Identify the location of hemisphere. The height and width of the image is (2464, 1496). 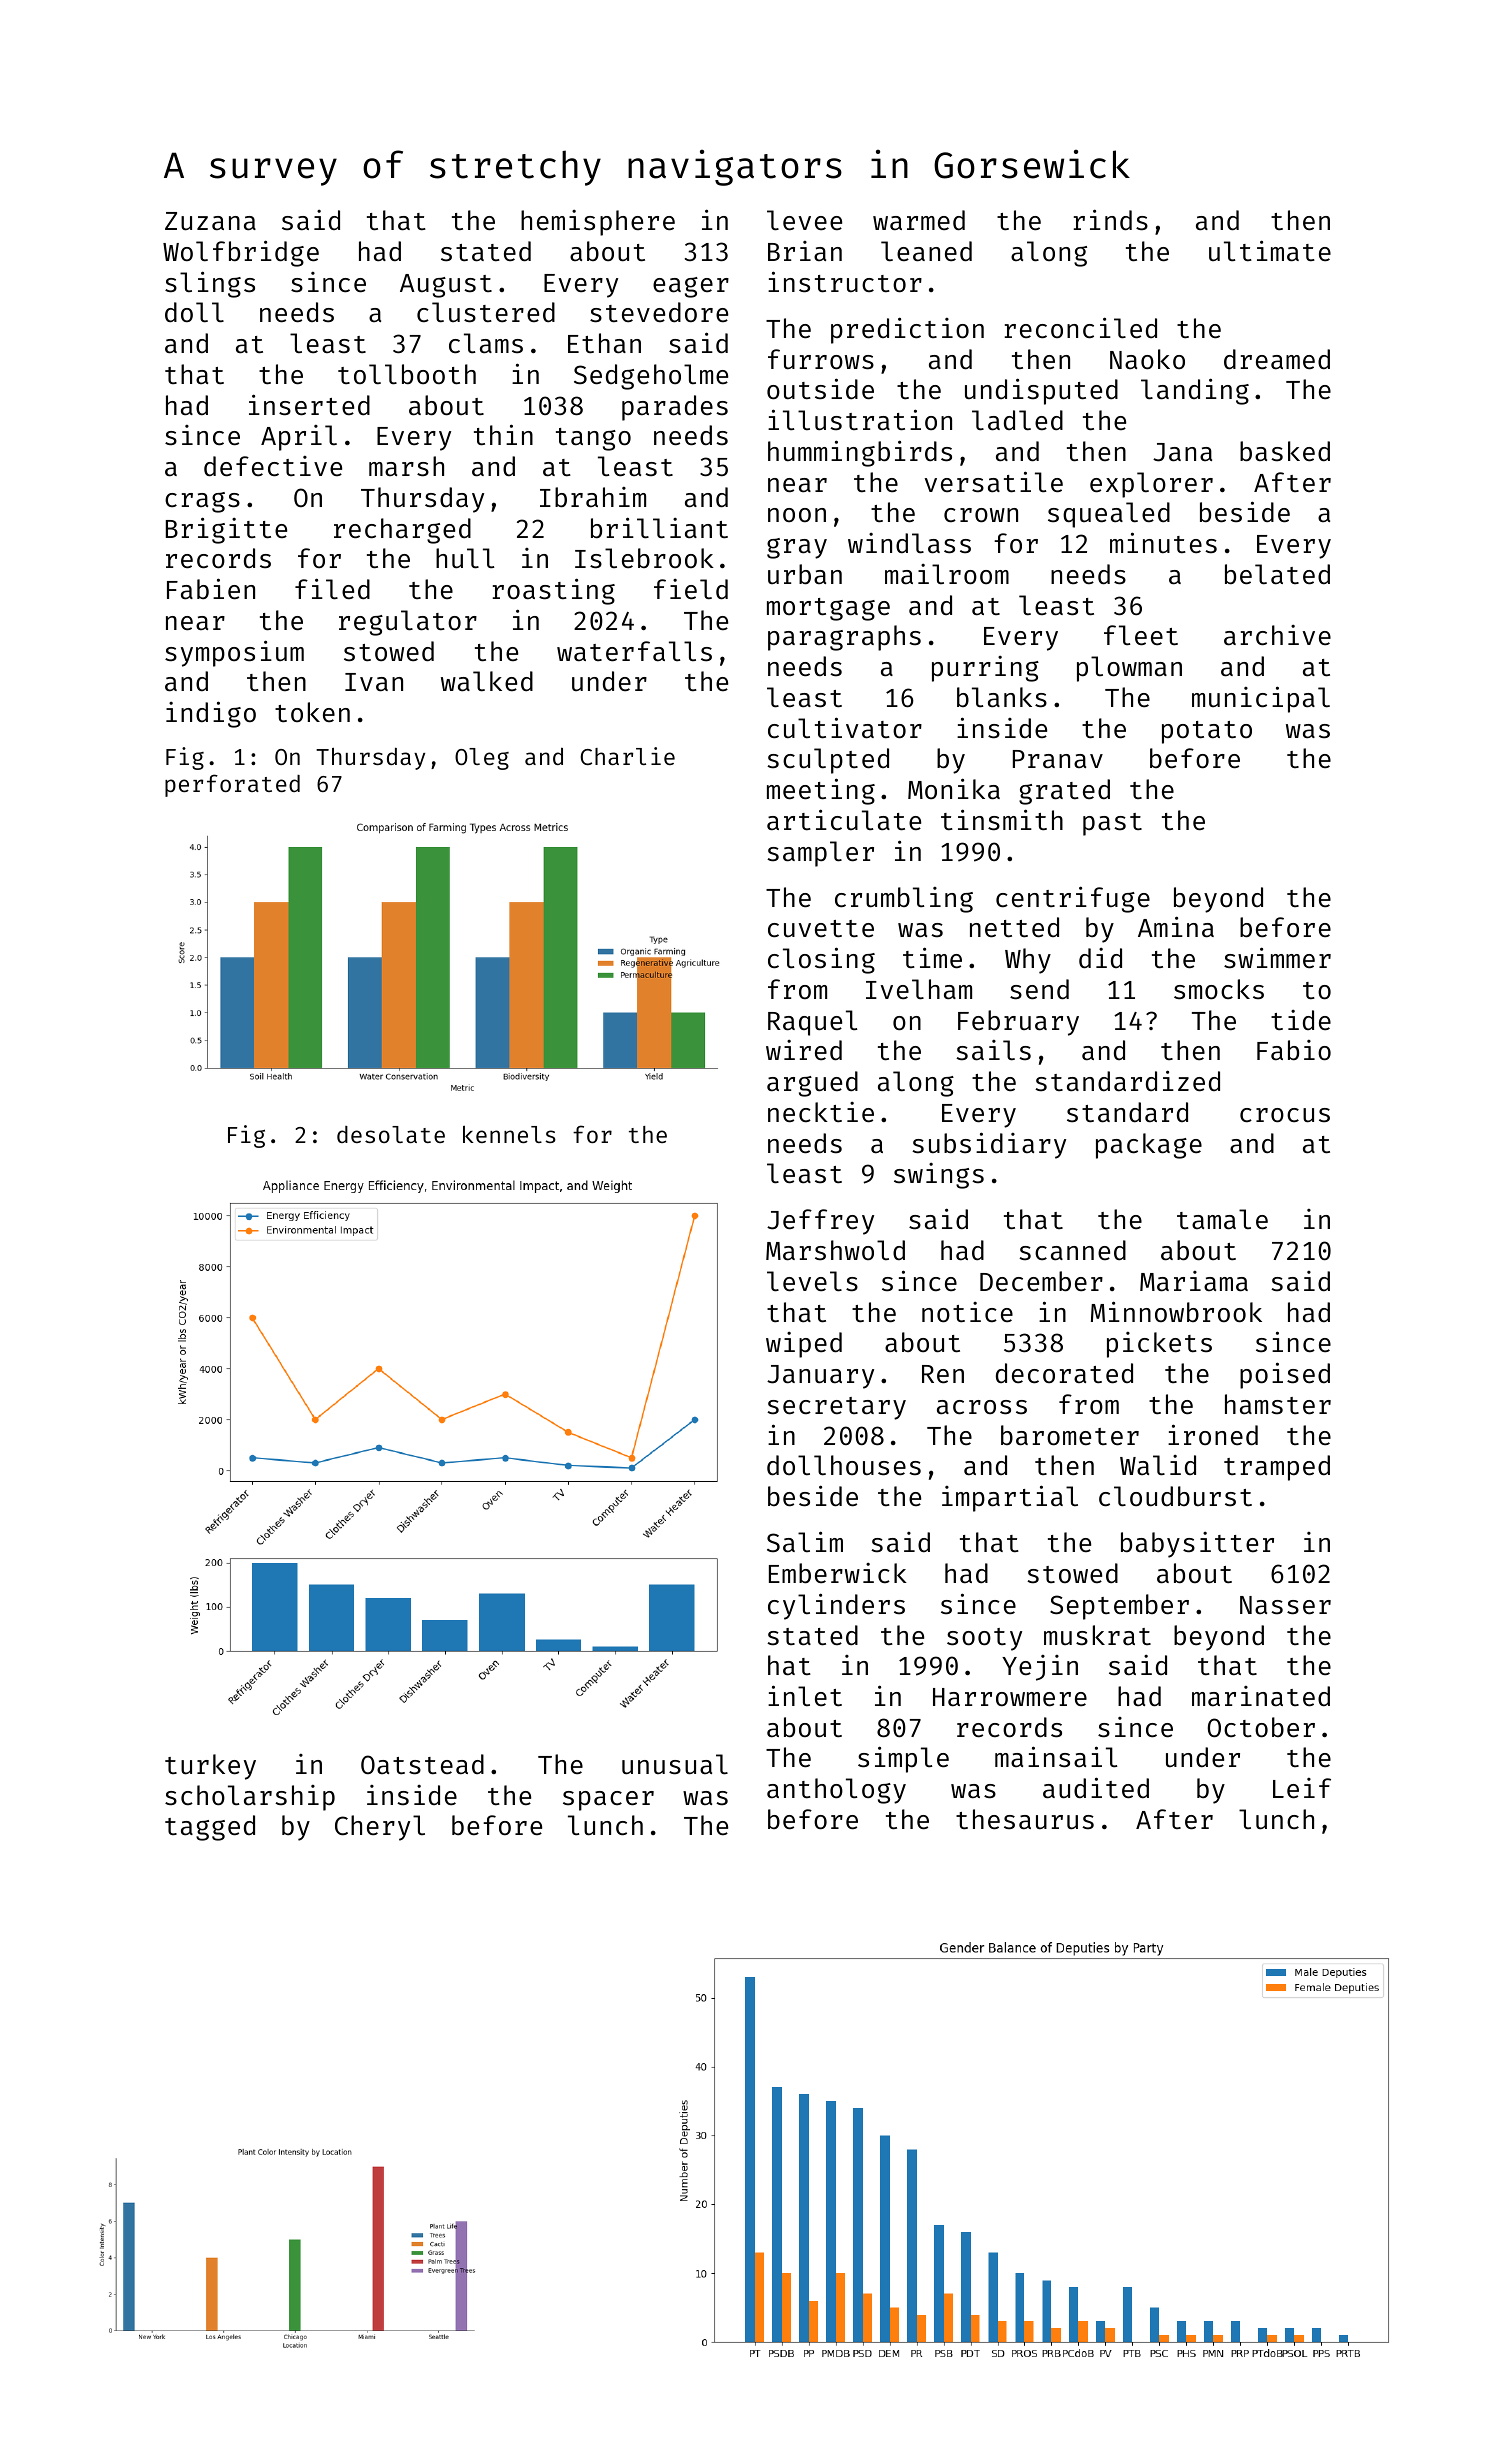
(598, 223).
